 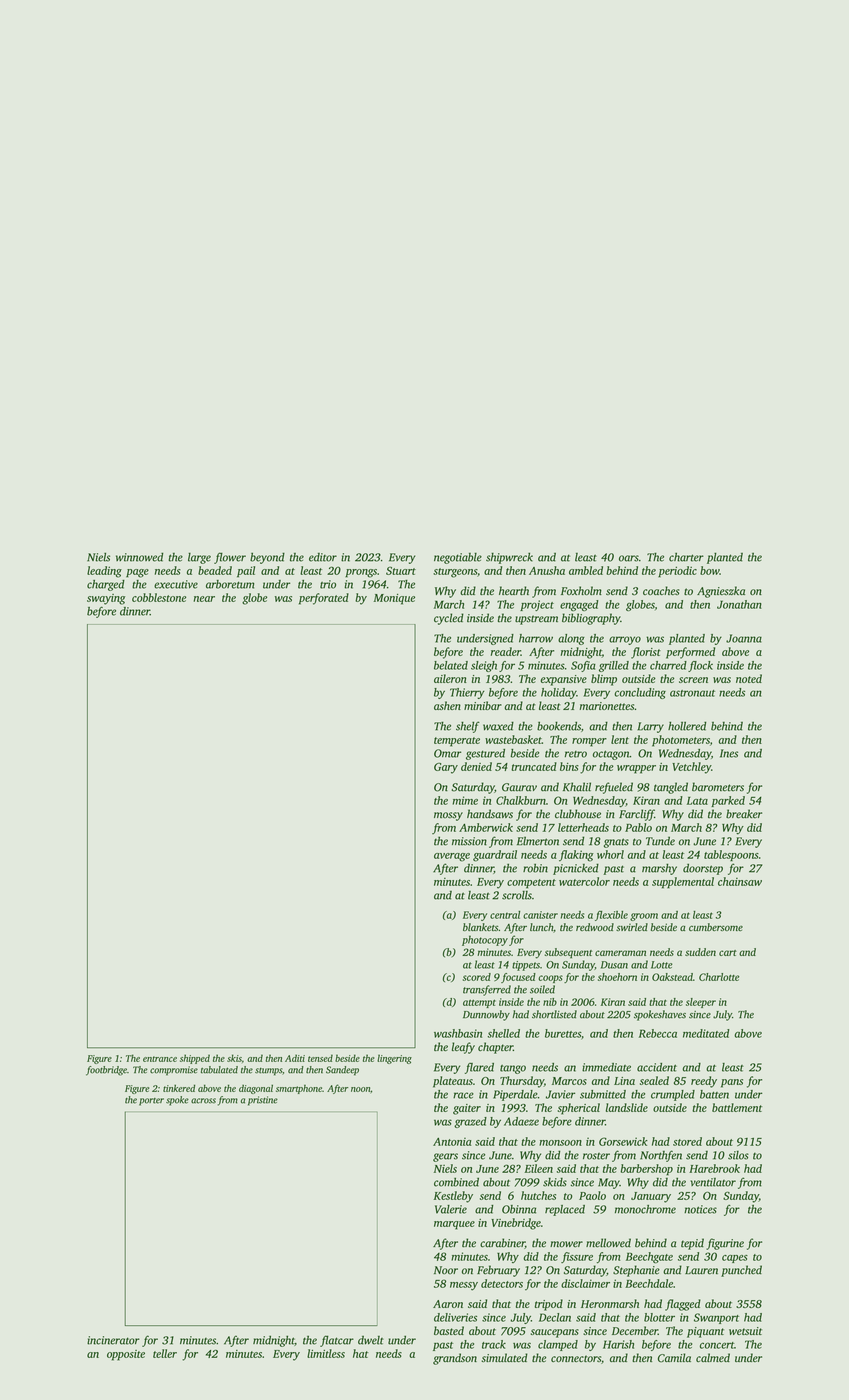 I want to click on limitless, so click(x=326, y=1353).
